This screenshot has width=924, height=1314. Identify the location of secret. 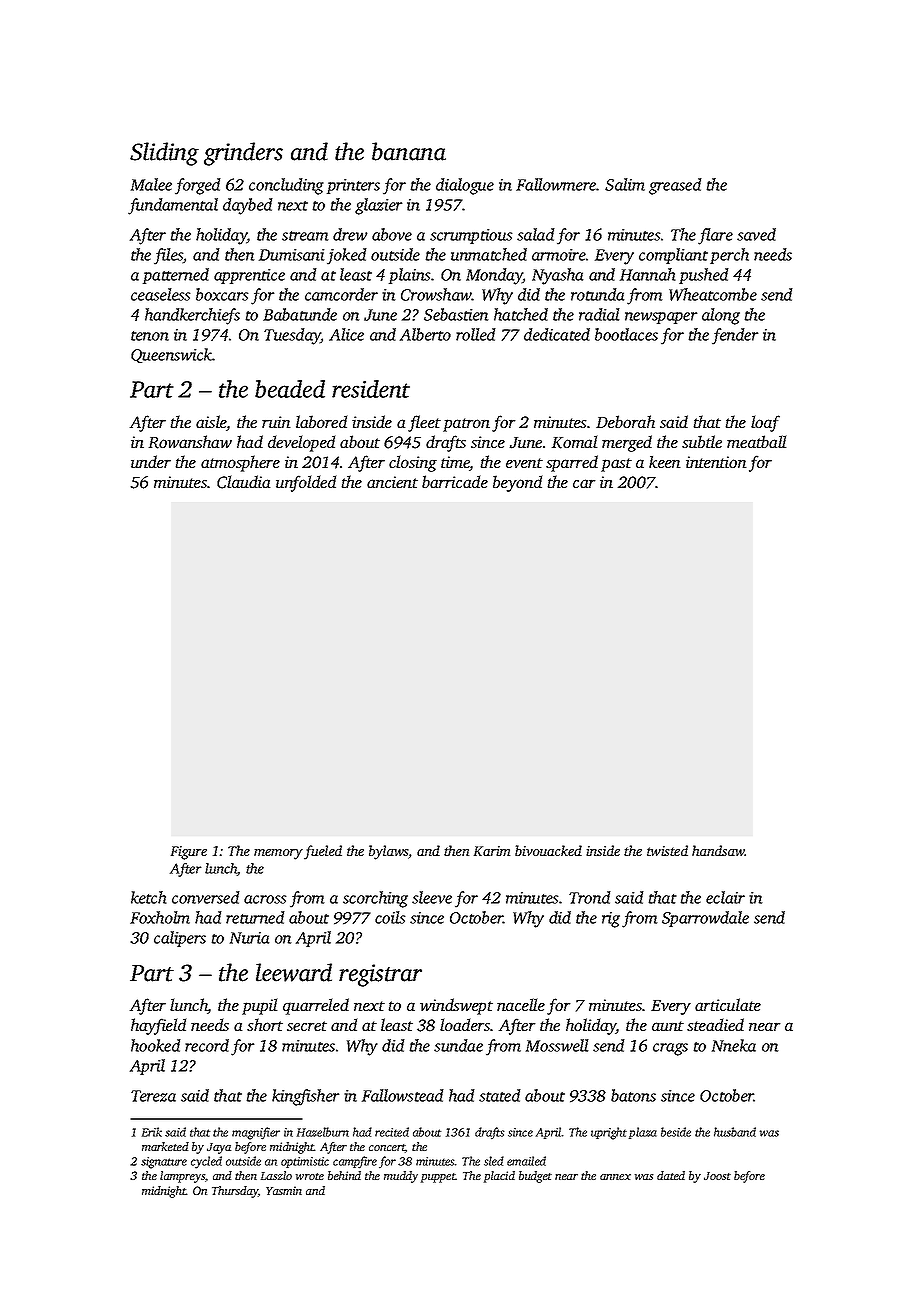
(307, 1026).
